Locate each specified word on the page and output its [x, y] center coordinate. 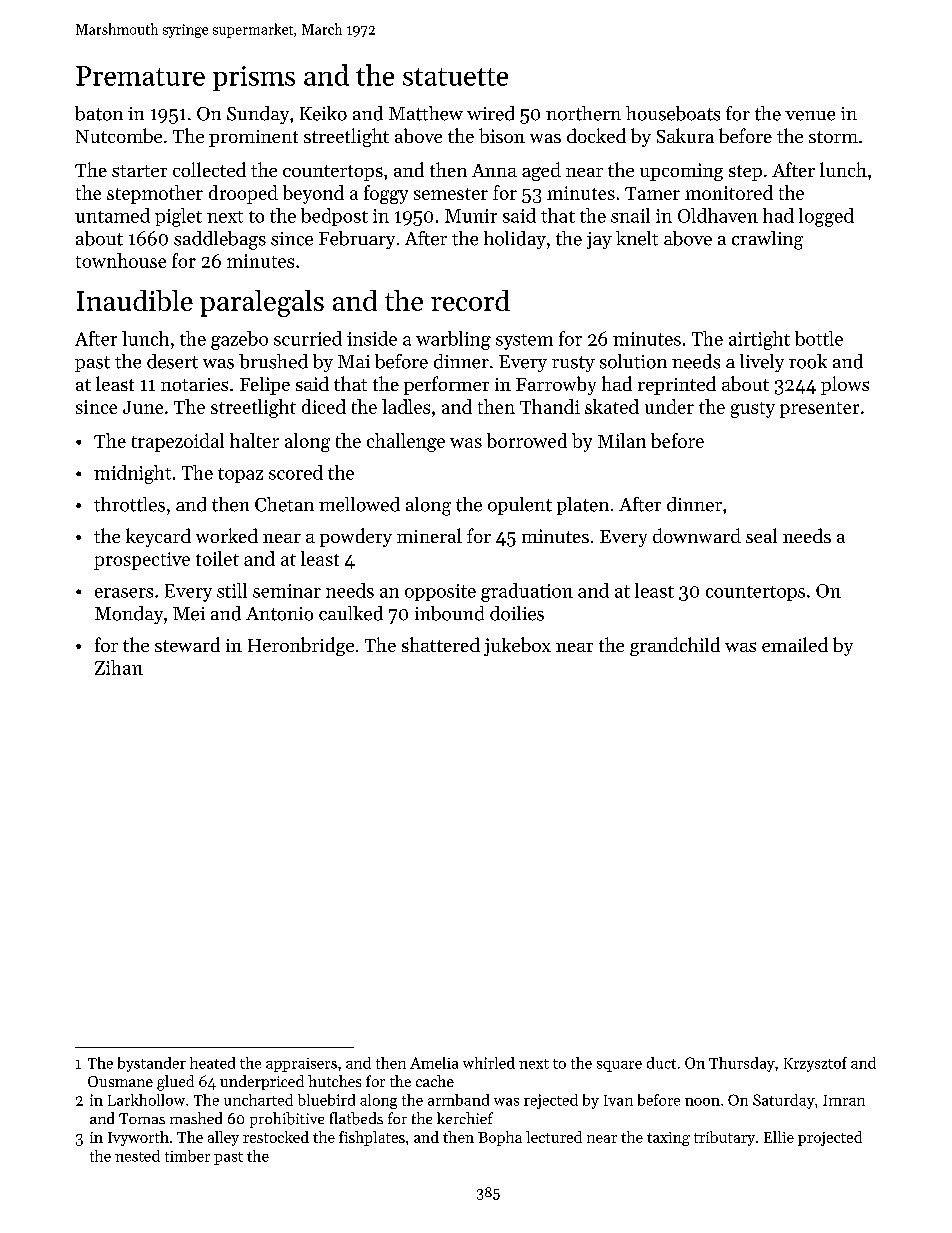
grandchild [675, 646]
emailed [795, 644]
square [619, 1066]
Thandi [550, 406]
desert [172, 361]
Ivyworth [138, 1138]
